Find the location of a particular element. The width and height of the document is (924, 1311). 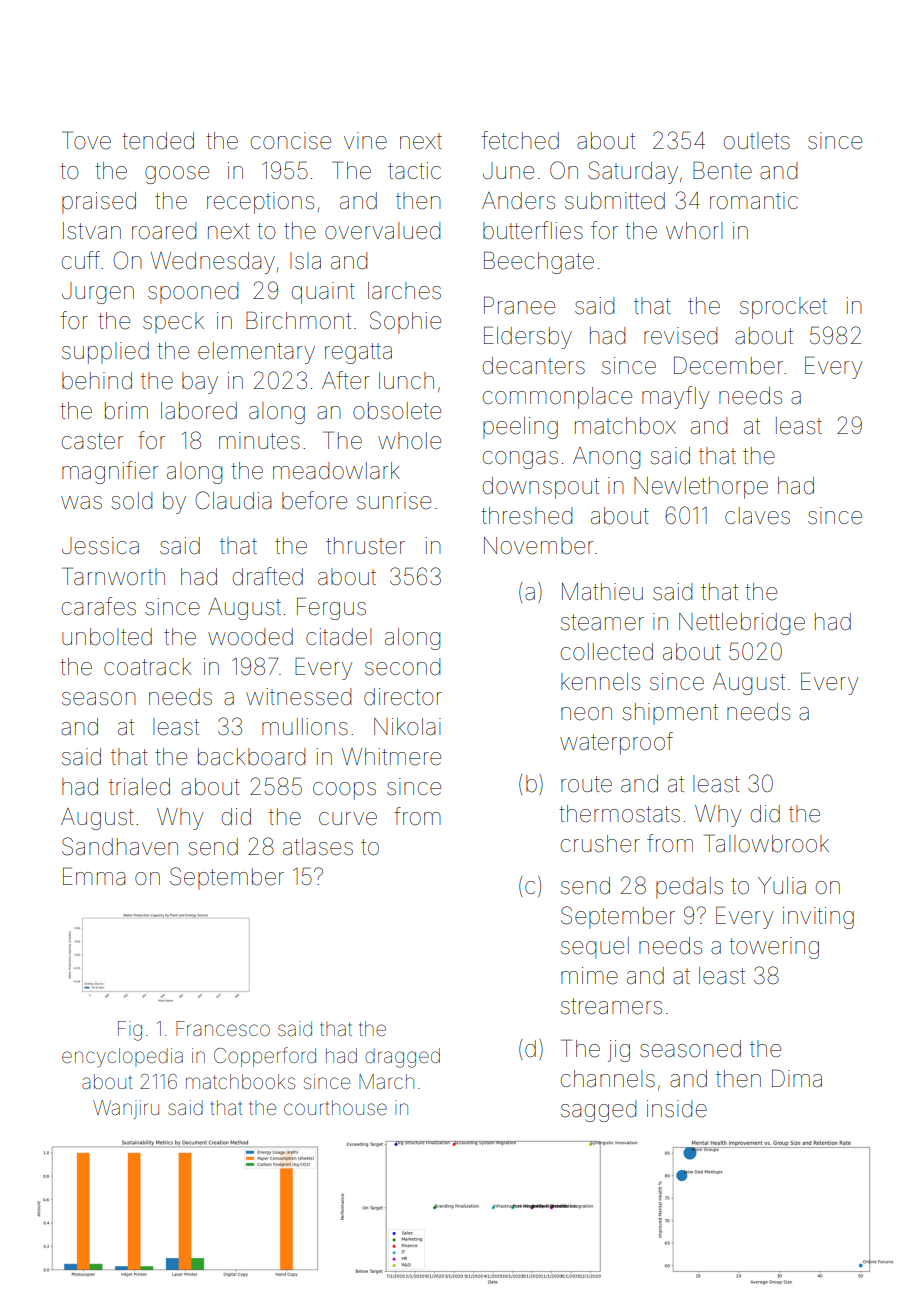

second is located at coordinates (402, 667).
